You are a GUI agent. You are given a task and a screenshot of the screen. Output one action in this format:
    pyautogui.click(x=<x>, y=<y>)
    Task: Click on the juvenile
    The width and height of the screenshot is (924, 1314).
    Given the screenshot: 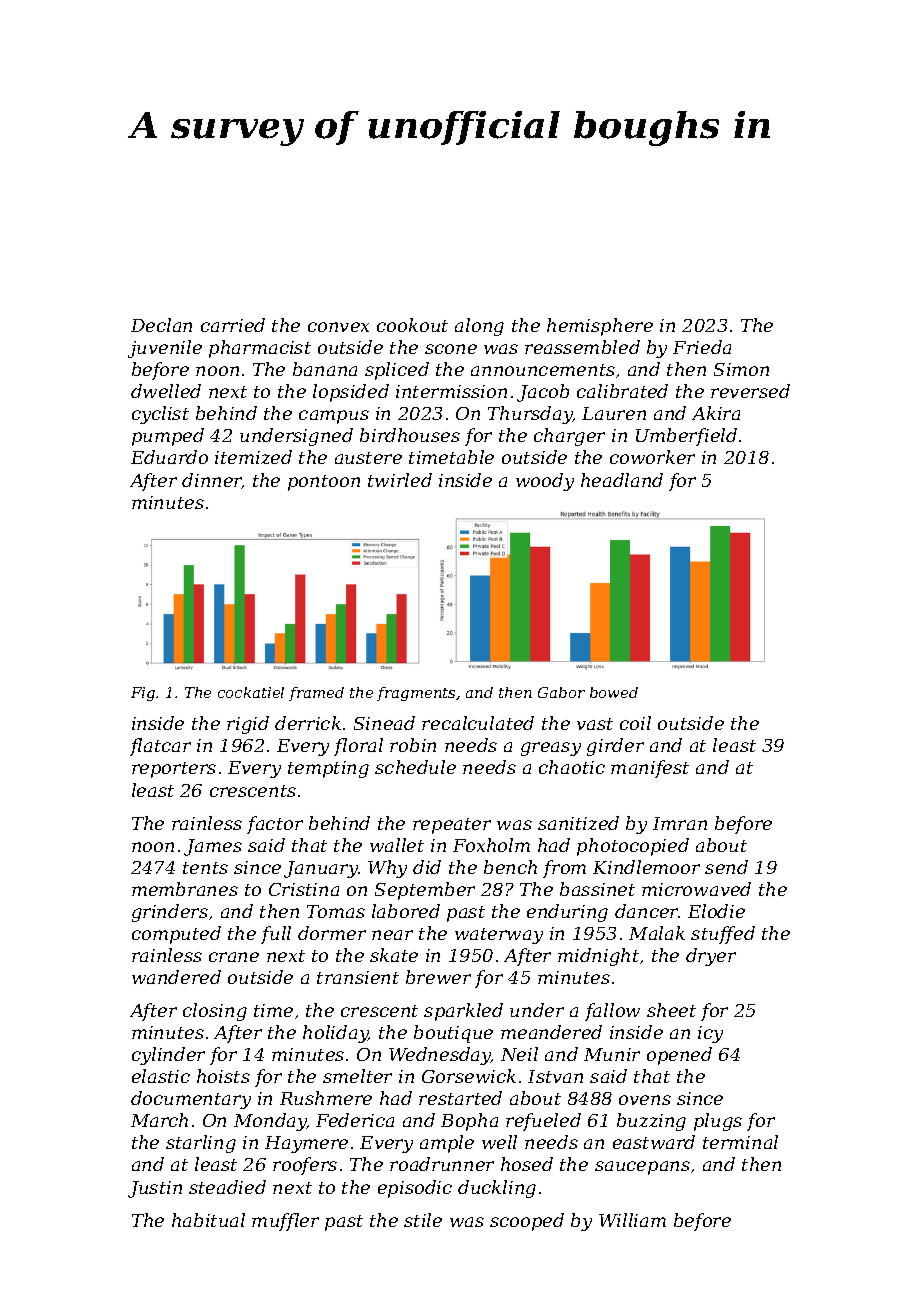 What is the action you would take?
    pyautogui.click(x=165, y=349)
